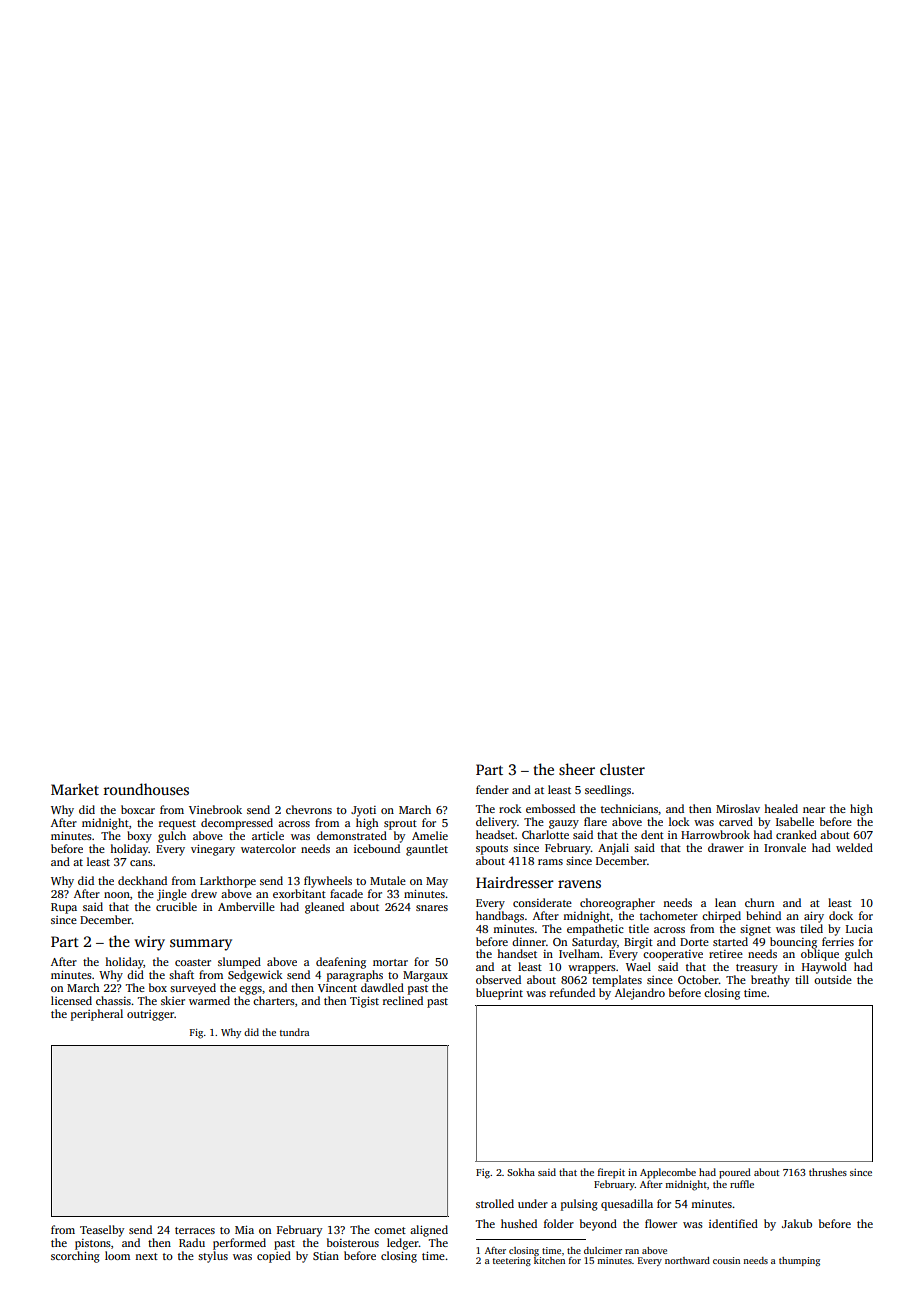 The height and width of the image is (1308, 924). What do you see at coordinates (390, 962) in the image?
I see `mortar` at bounding box center [390, 962].
